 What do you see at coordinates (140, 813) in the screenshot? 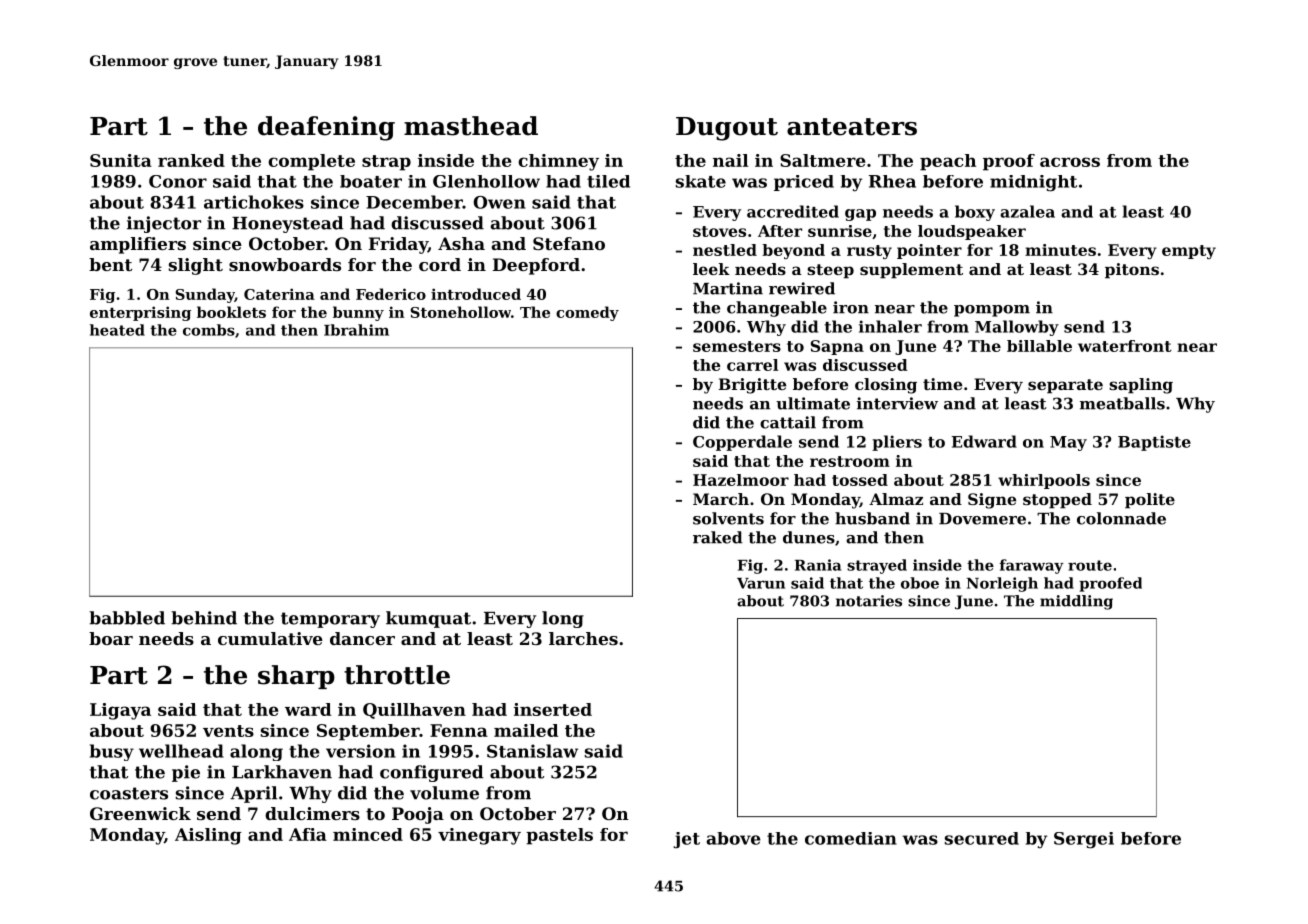
I see `Greenwick` at bounding box center [140, 813].
